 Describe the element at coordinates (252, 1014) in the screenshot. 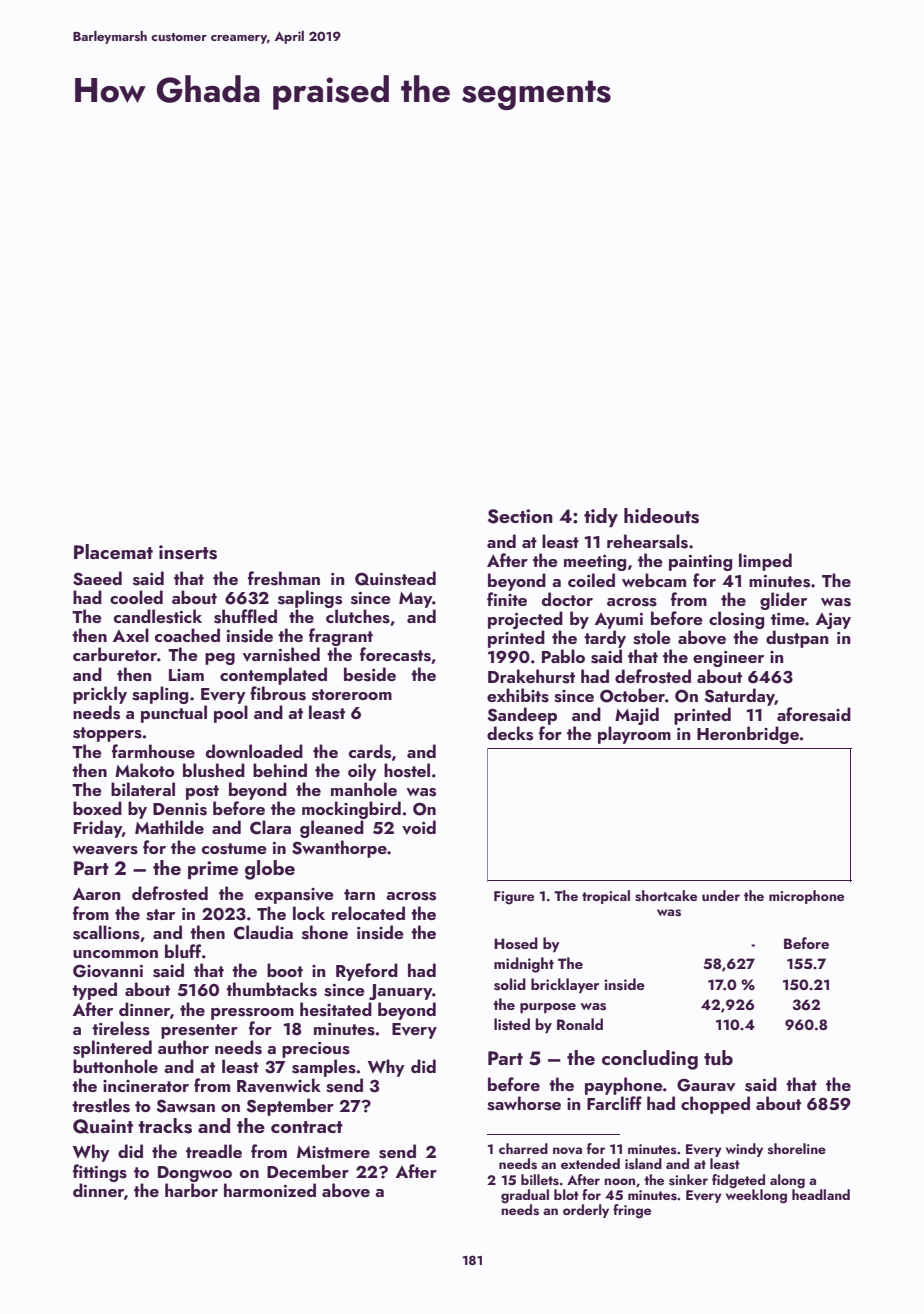

I see `pressroom` at that location.
